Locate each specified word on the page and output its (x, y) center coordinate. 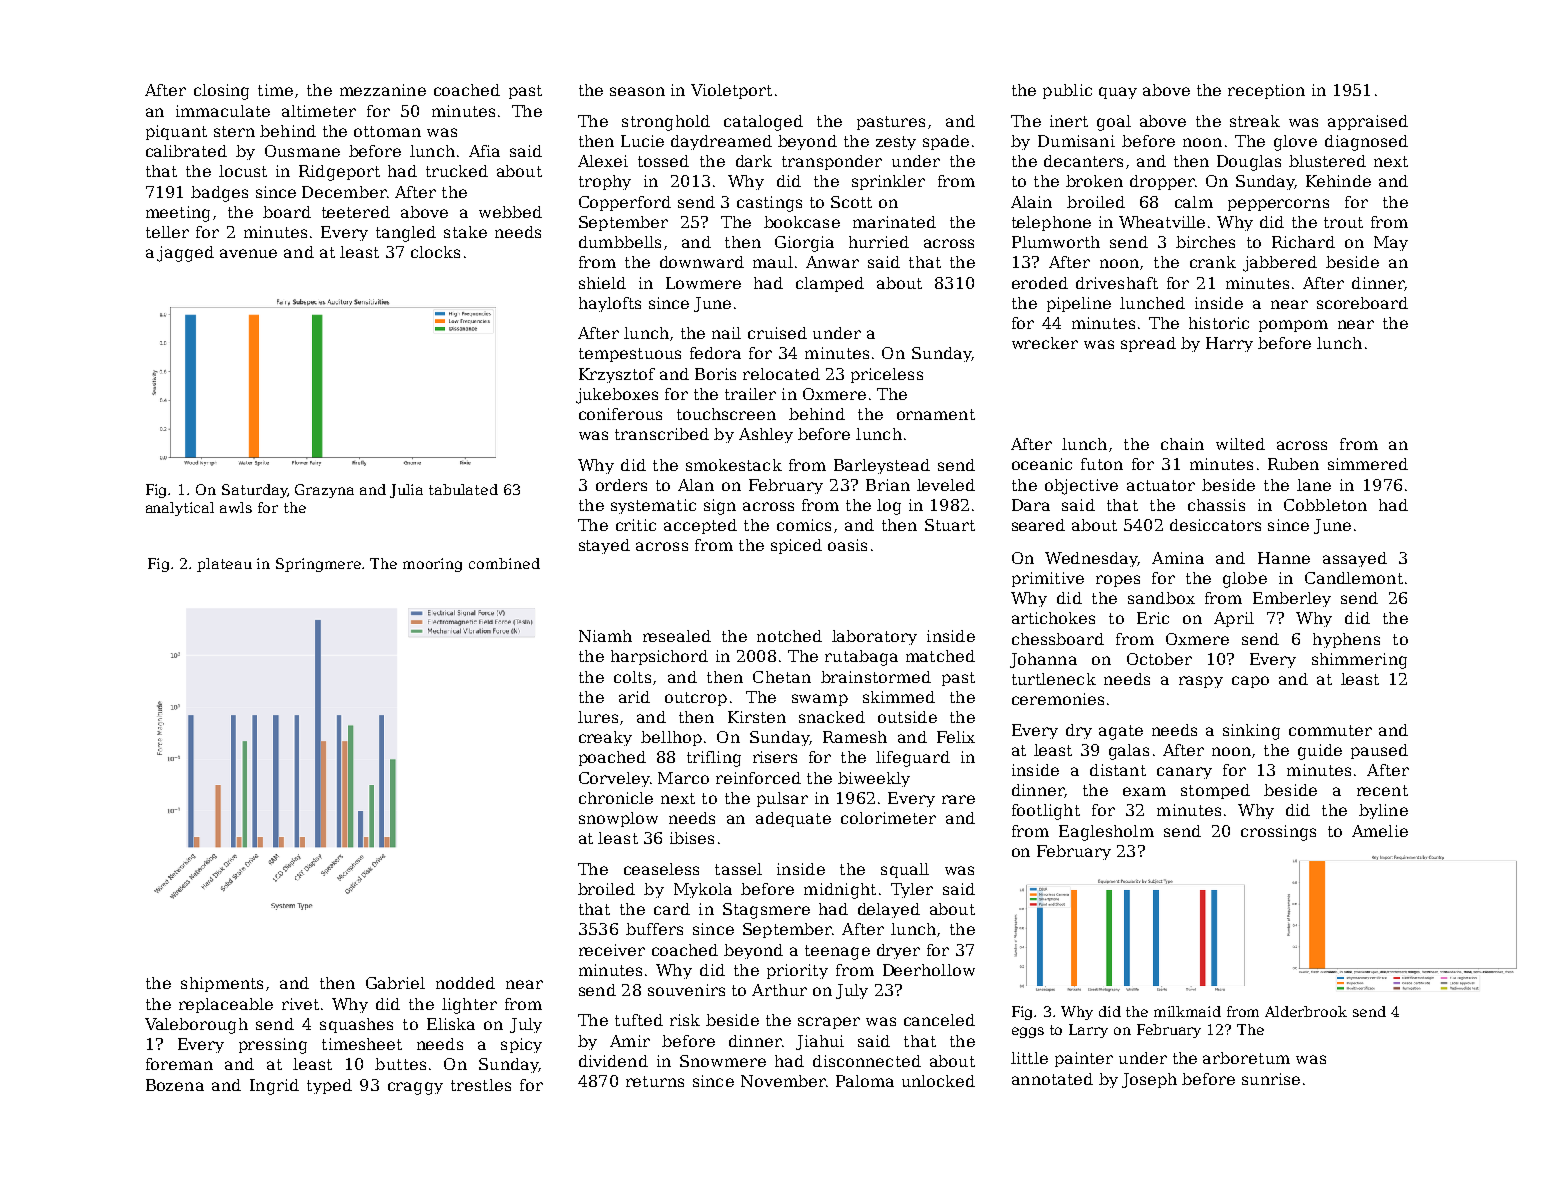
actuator (1161, 485)
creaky (605, 738)
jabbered (1280, 264)
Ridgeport (339, 173)
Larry (1088, 1031)
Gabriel (395, 983)
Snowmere (723, 1061)
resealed (677, 636)
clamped (830, 284)
